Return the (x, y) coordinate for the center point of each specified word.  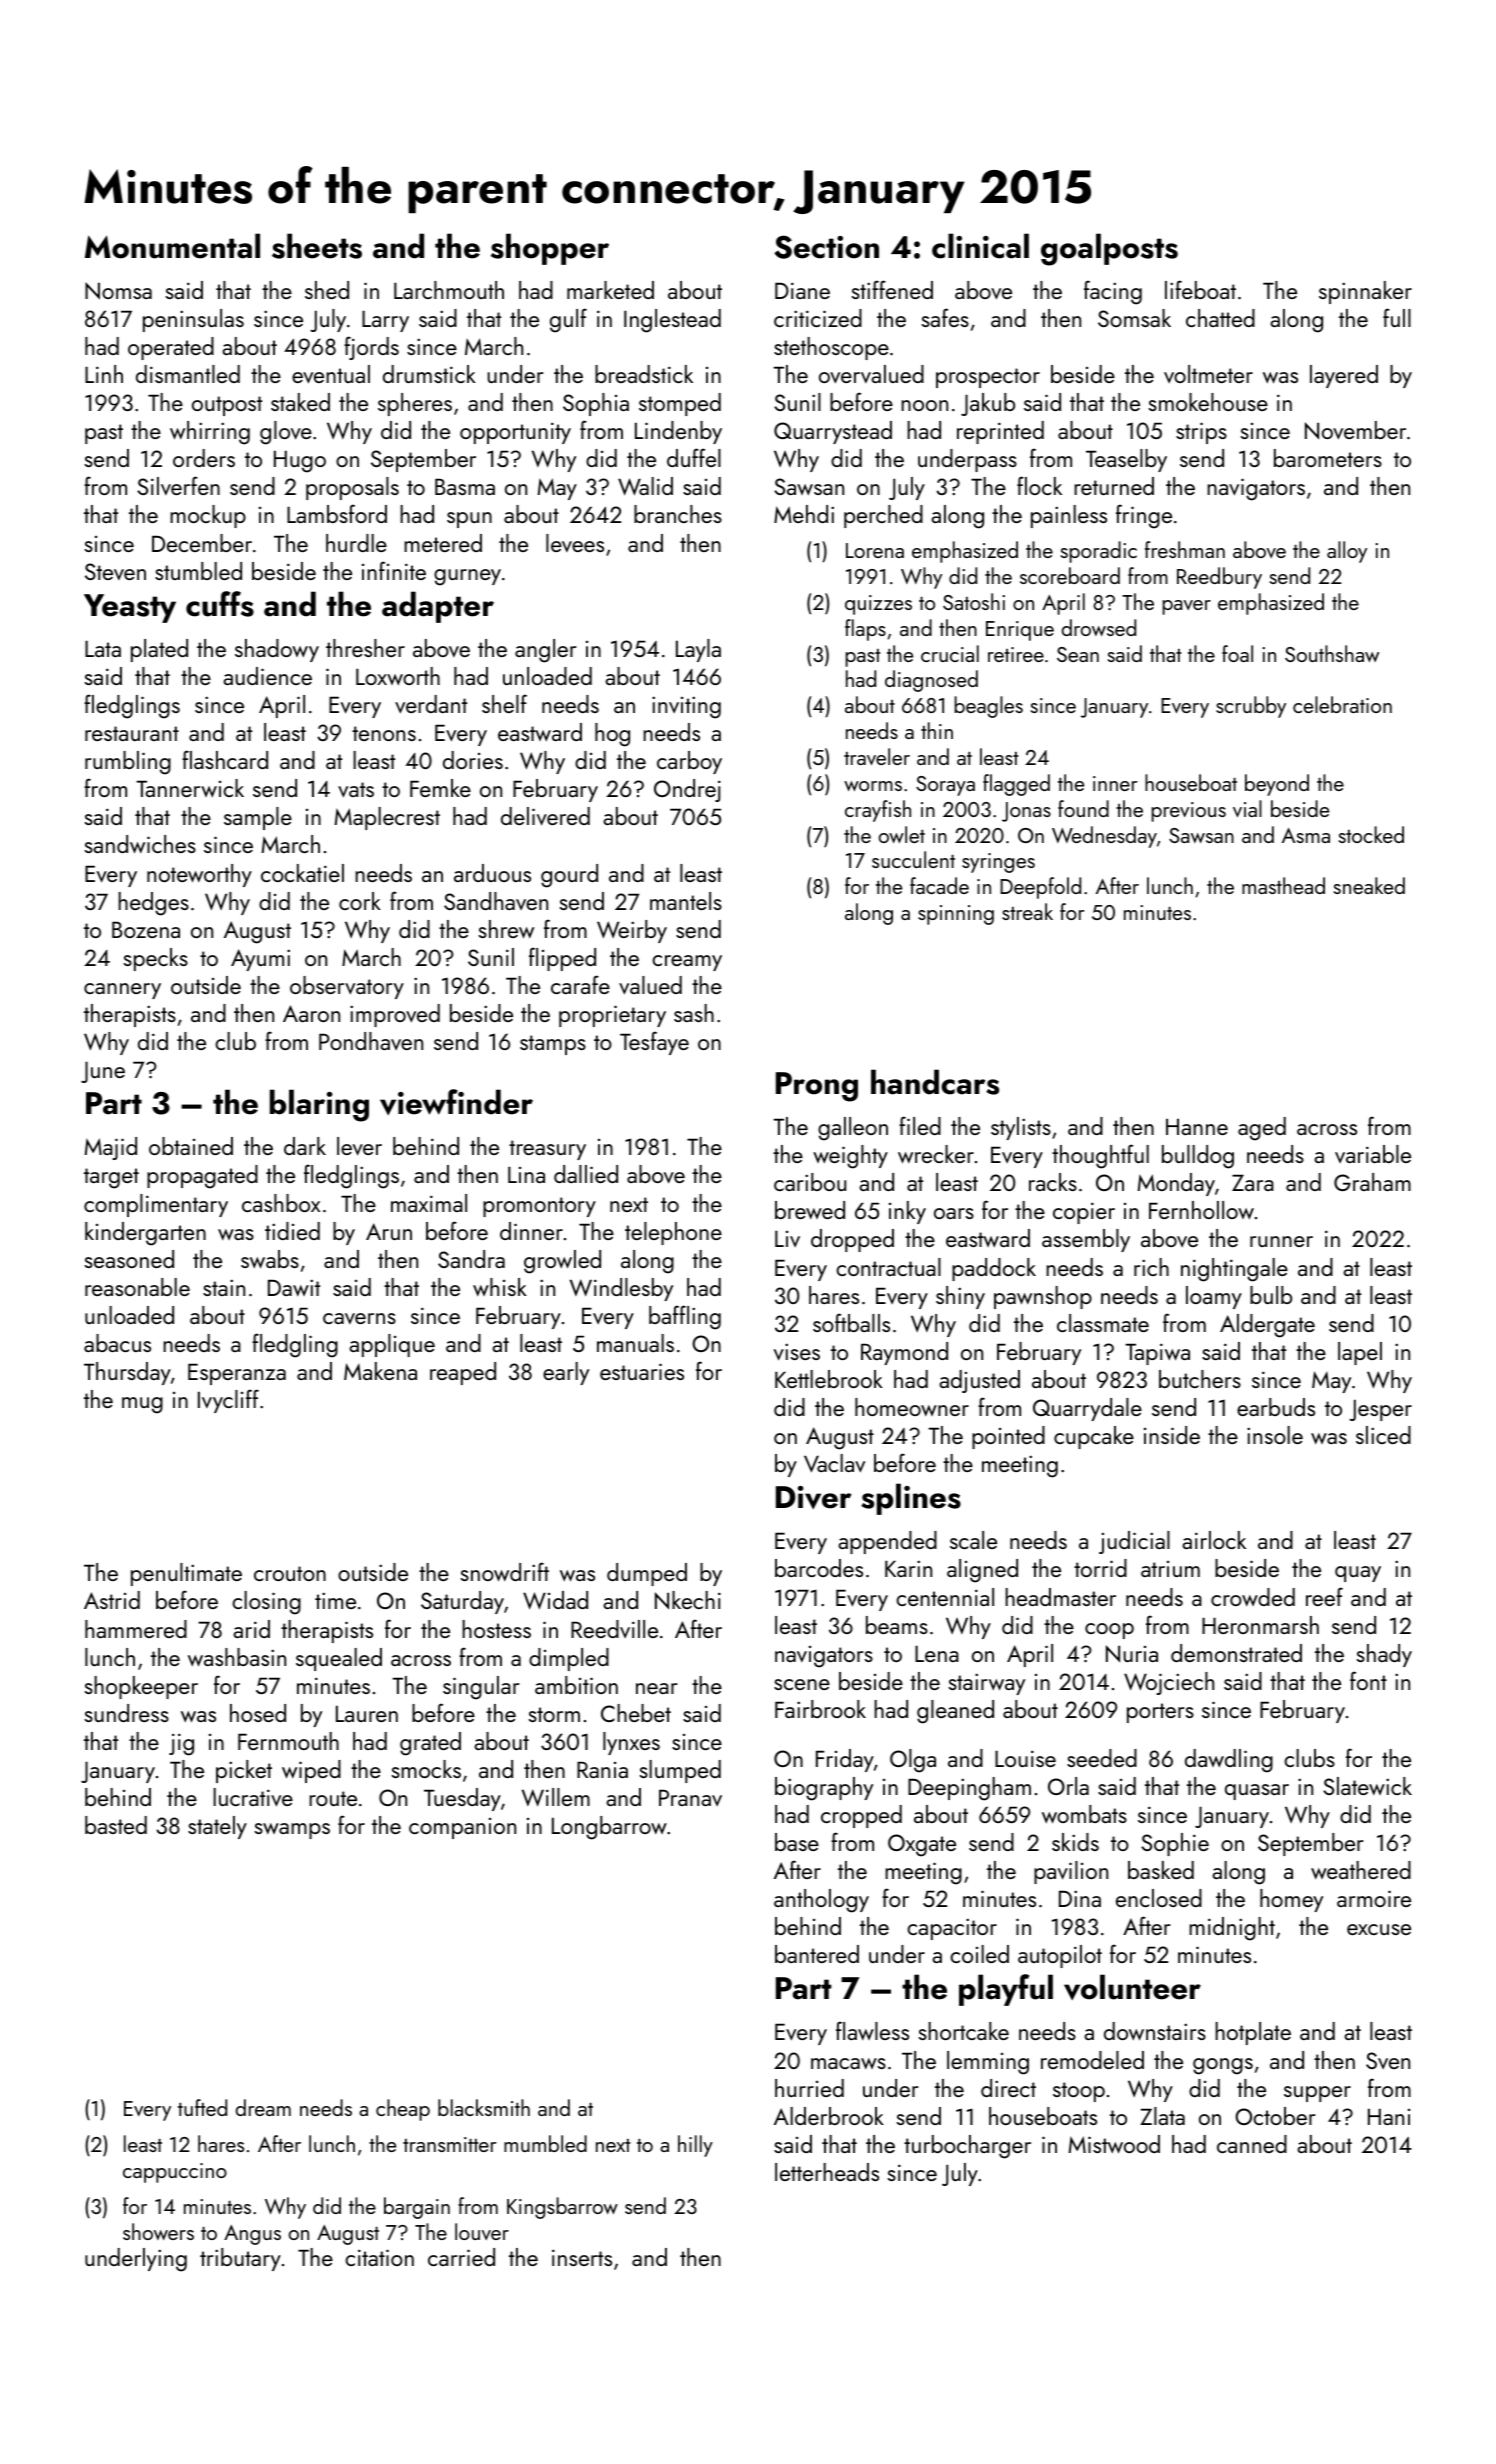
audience (267, 676)
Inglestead (672, 321)
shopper (550, 249)
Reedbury (1219, 578)
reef (1324, 1596)
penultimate (186, 1574)
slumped (680, 1771)
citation (379, 2257)
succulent (913, 859)
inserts (582, 2257)
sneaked (1369, 885)
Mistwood (1114, 2144)
